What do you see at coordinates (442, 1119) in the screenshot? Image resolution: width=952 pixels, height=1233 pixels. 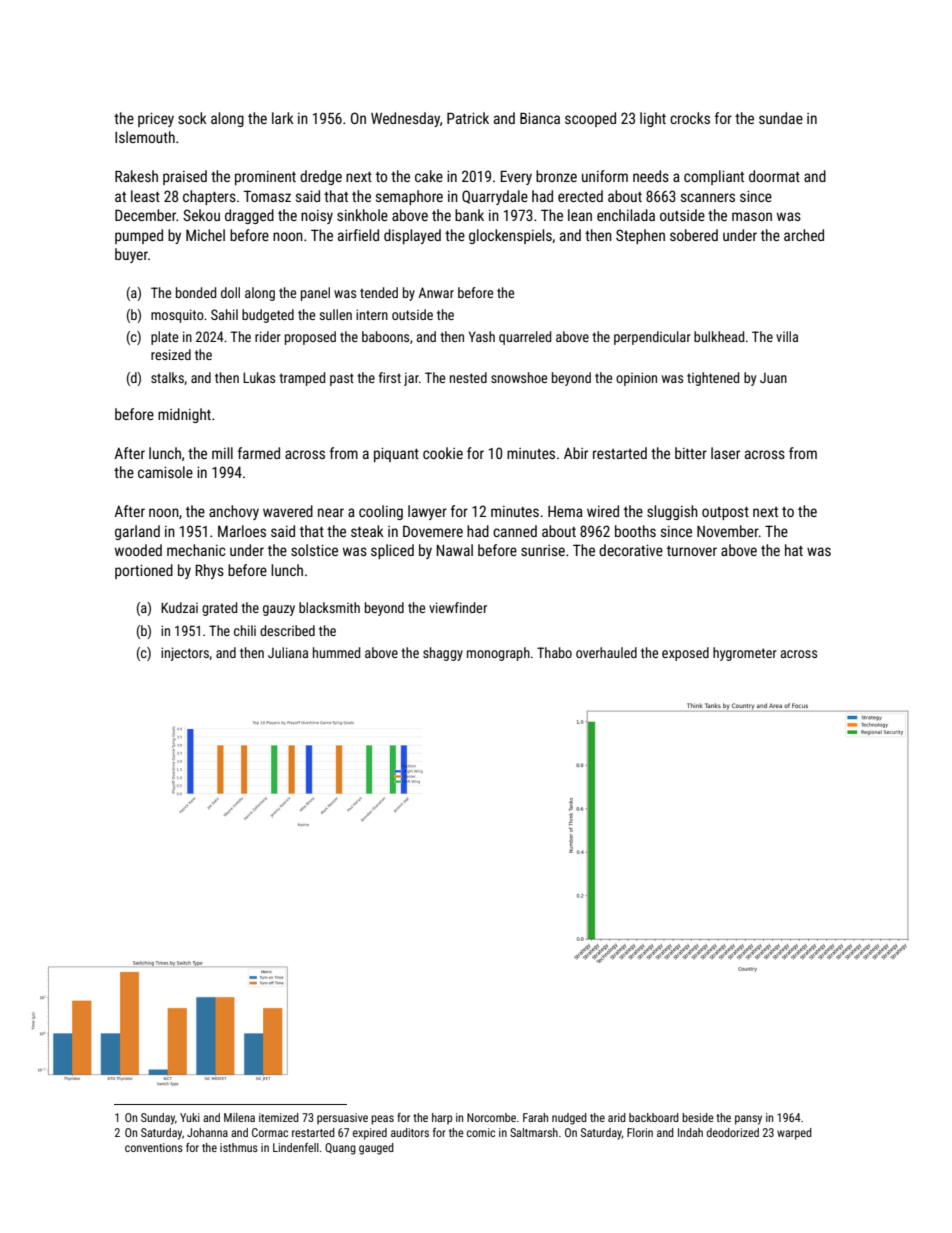 I see `harp` at bounding box center [442, 1119].
